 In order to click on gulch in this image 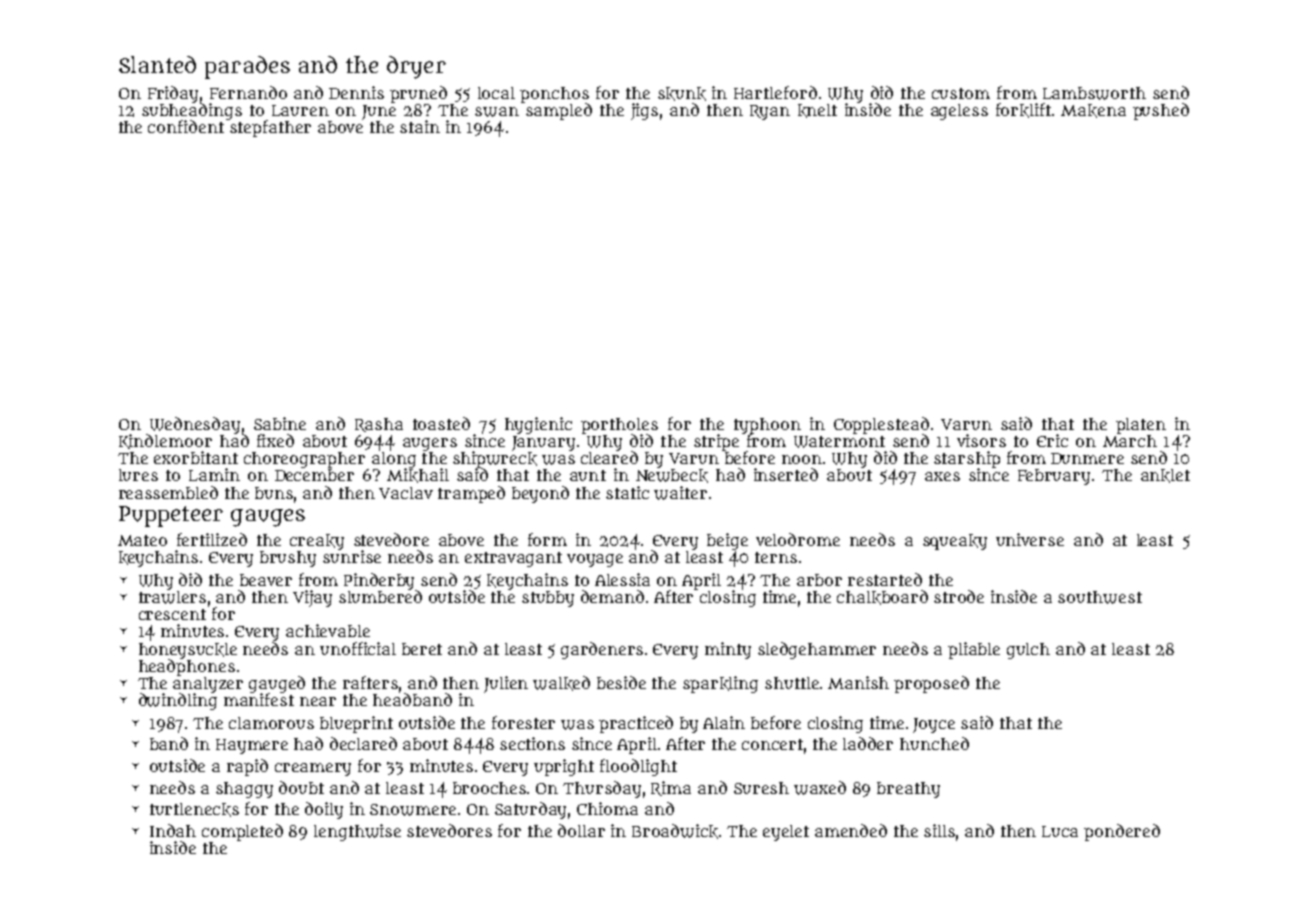, I will do `click(1028, 651)`.
